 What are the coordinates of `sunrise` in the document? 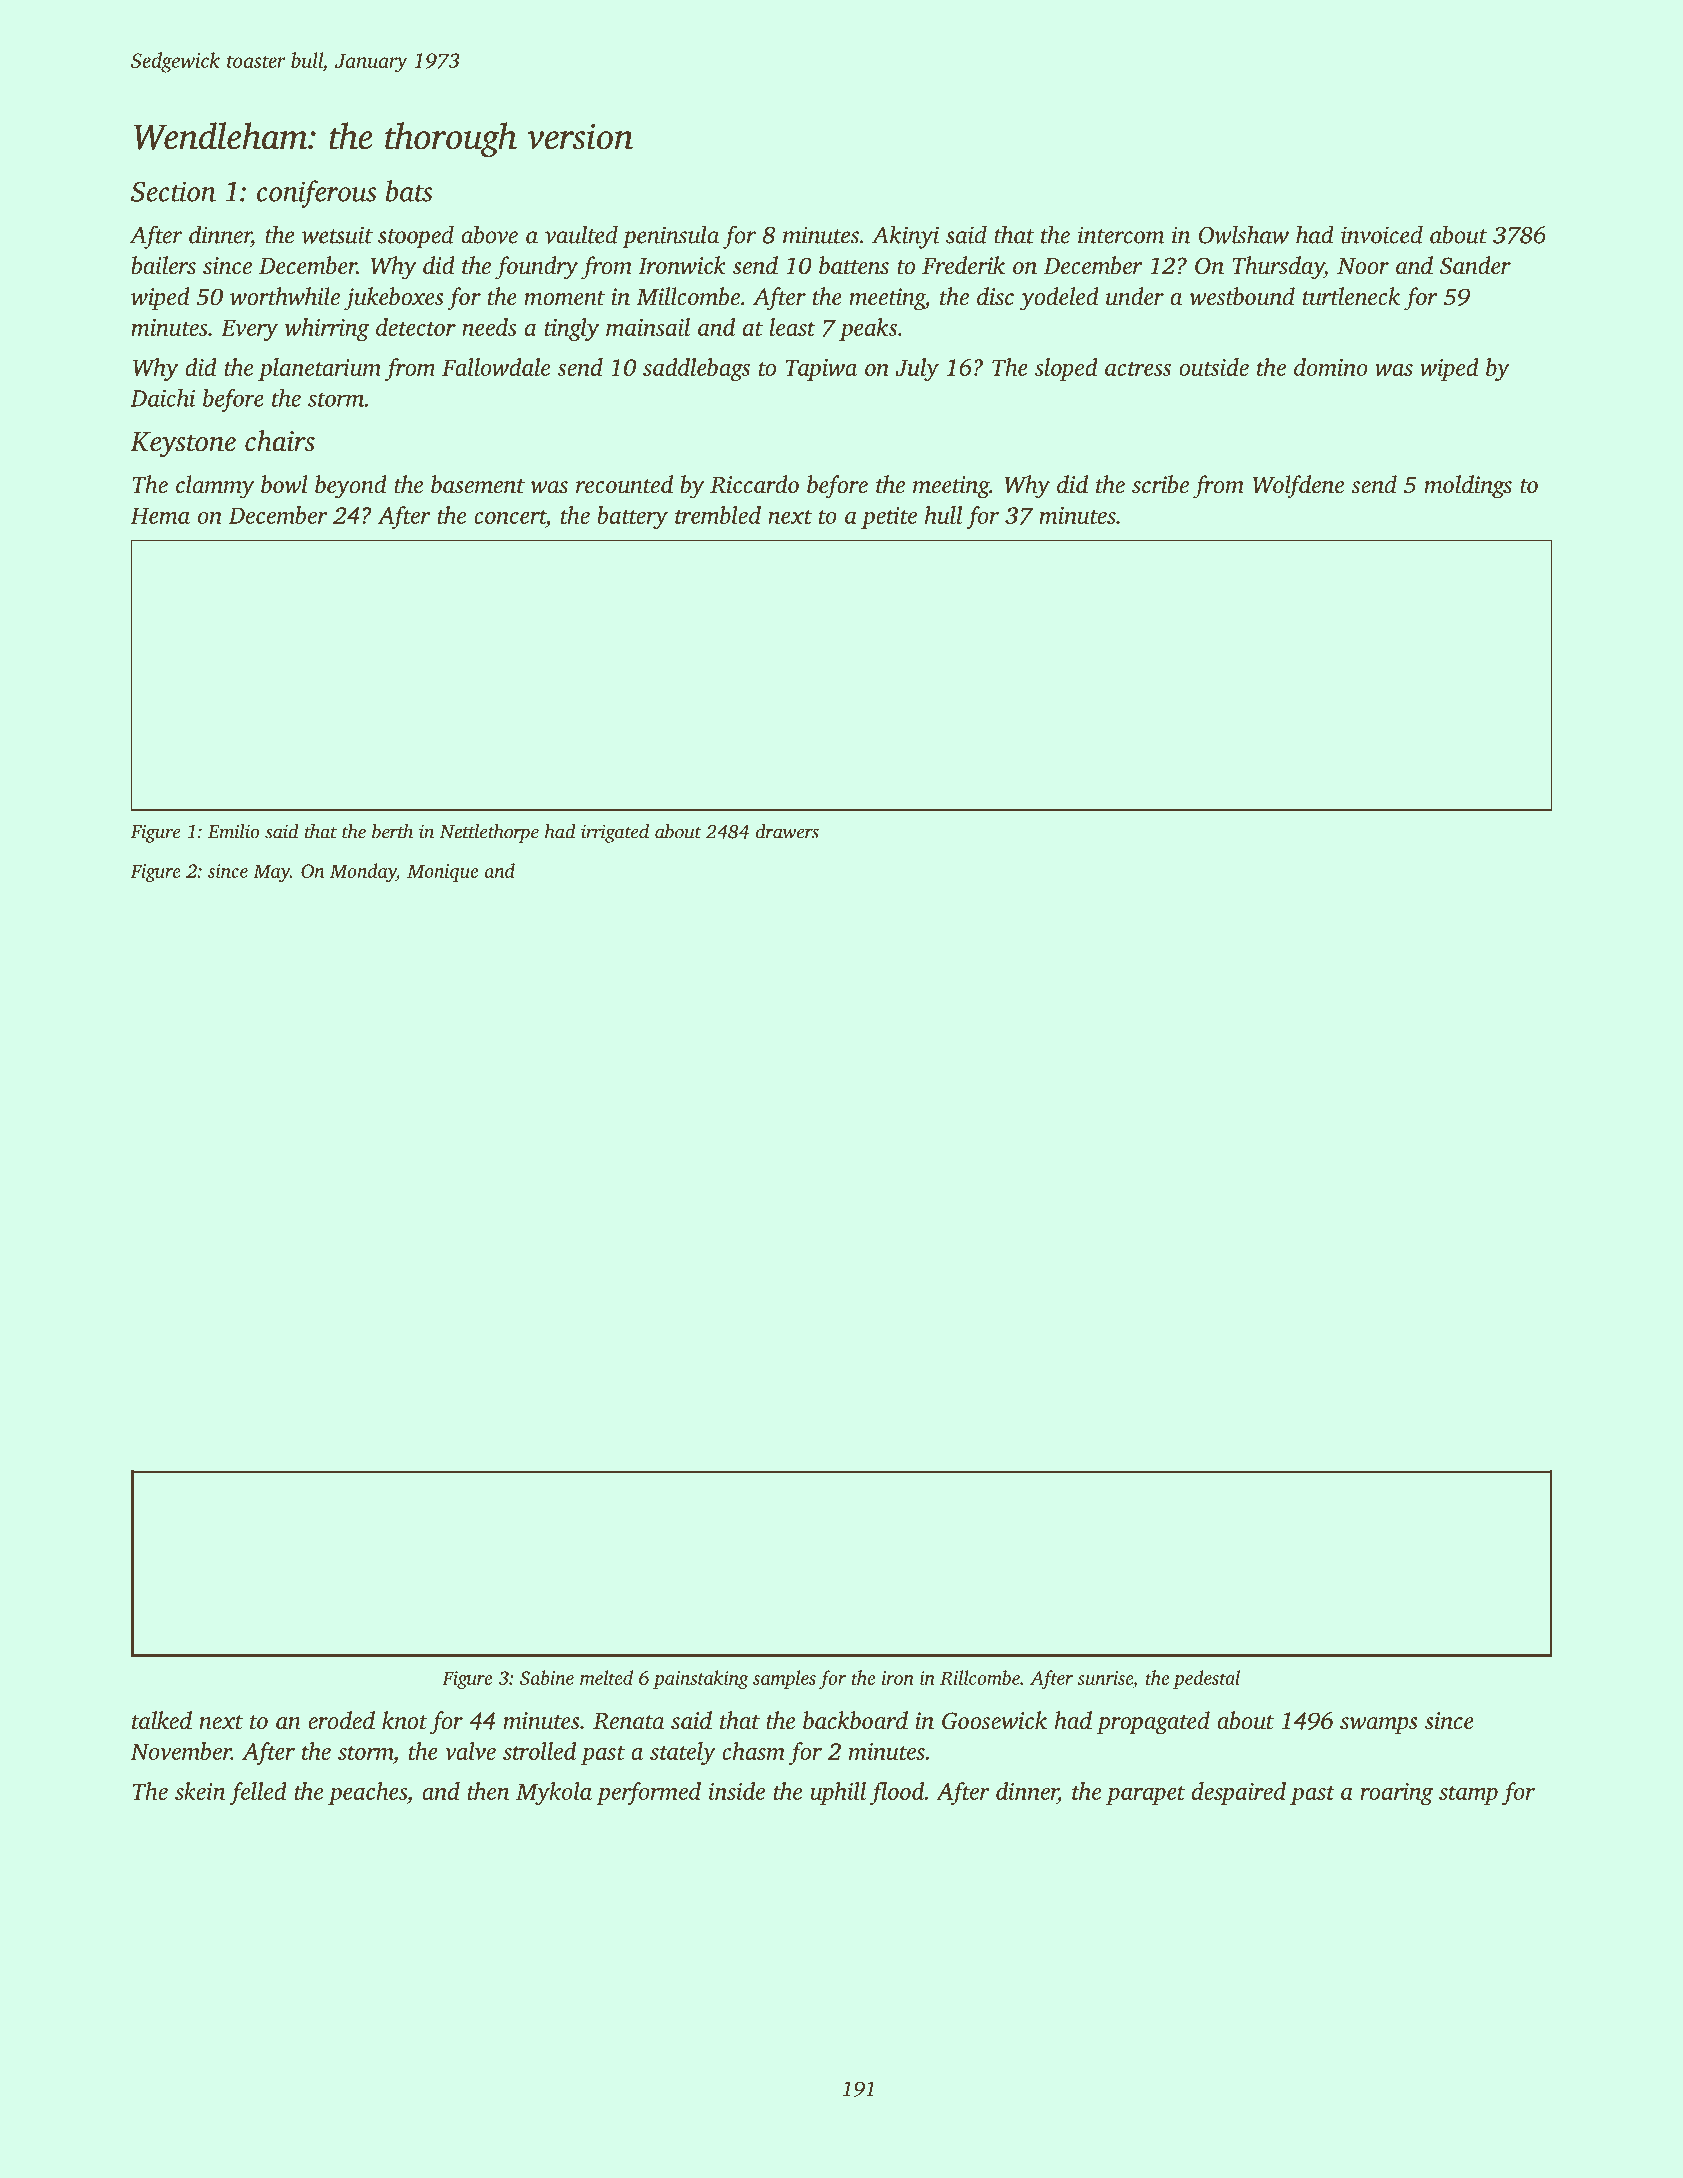 It's located at (1105, 1678).
